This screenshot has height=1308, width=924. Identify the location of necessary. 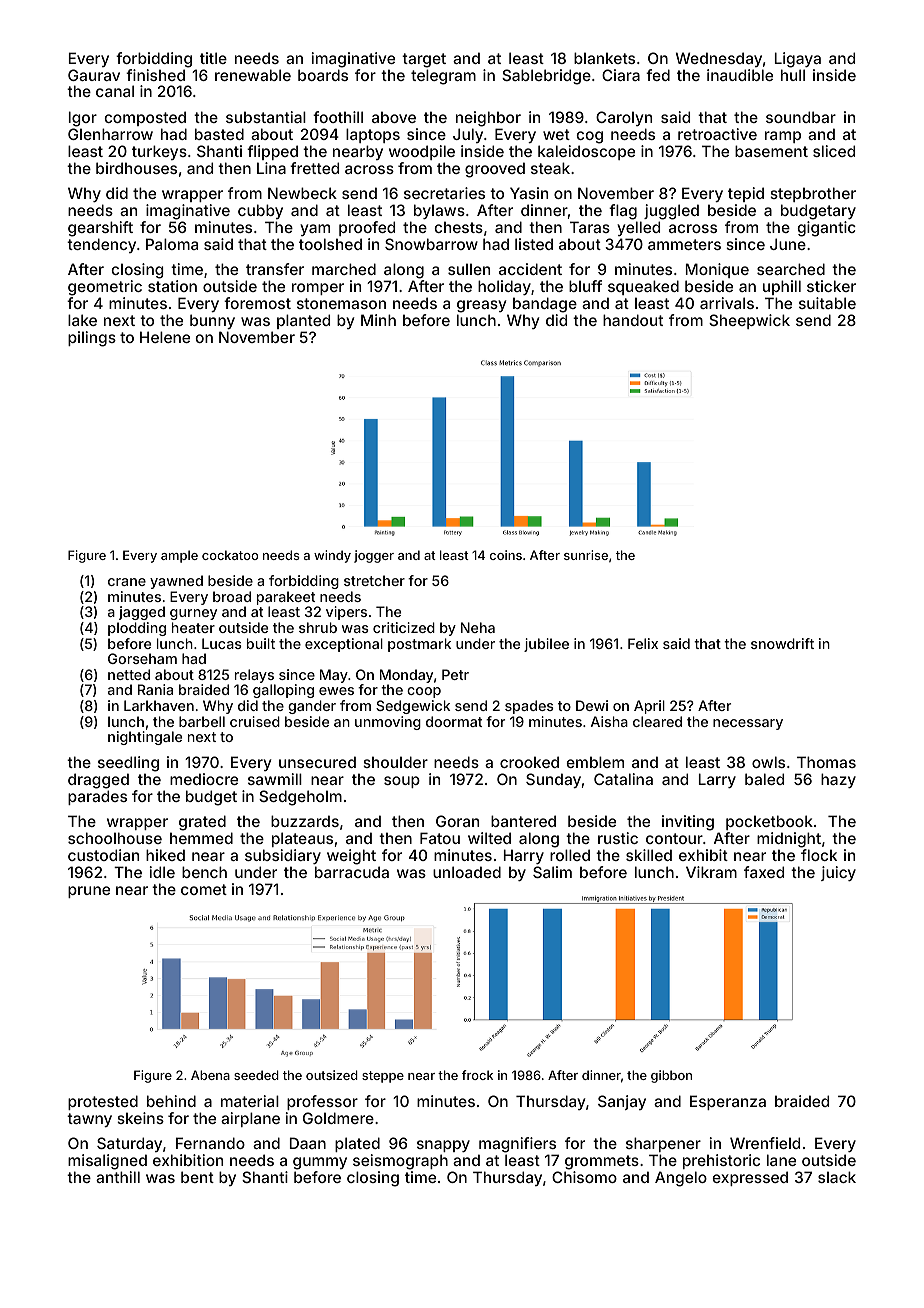
(748, 724).
